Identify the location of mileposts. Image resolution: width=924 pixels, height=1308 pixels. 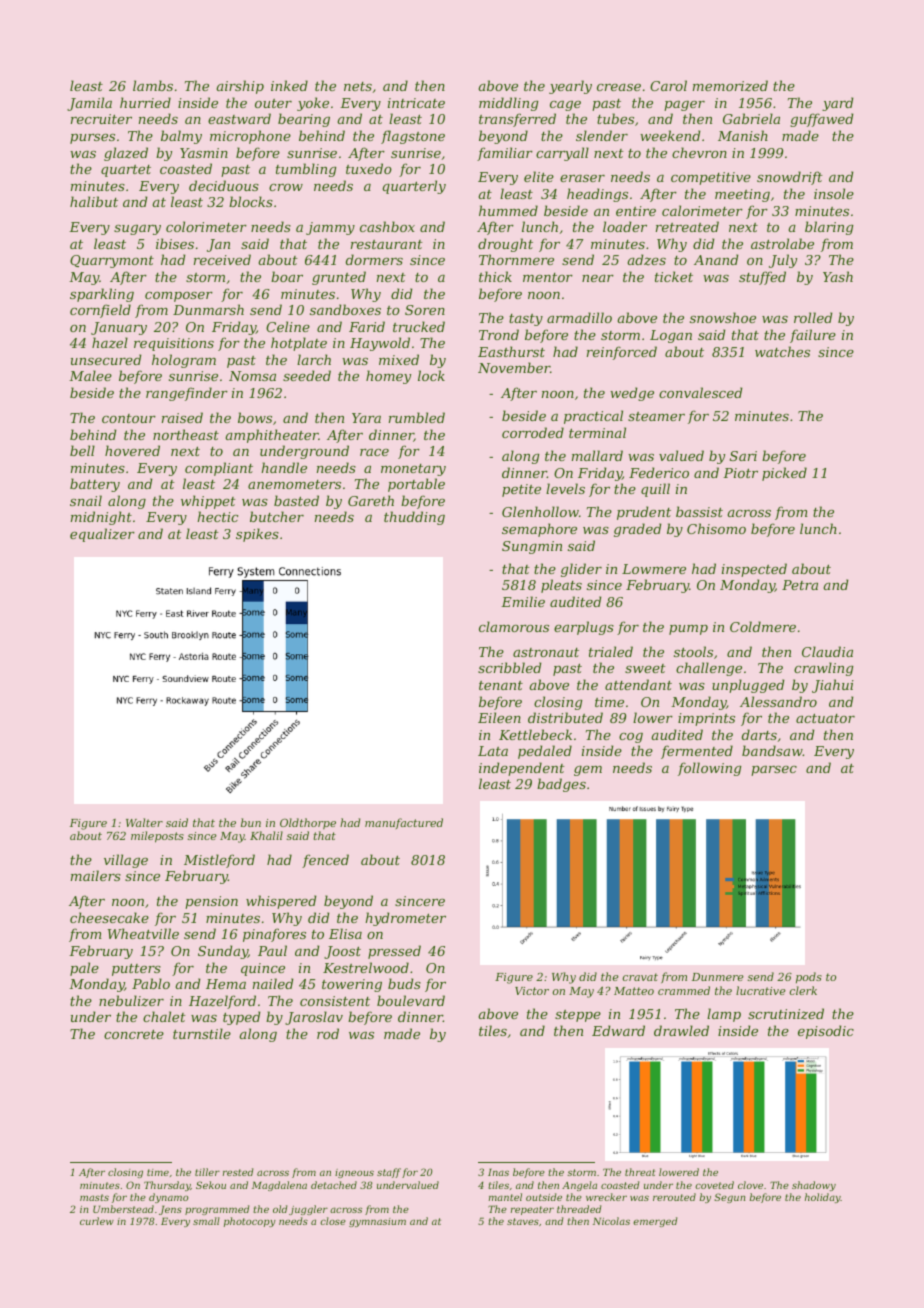
(157, 837).
